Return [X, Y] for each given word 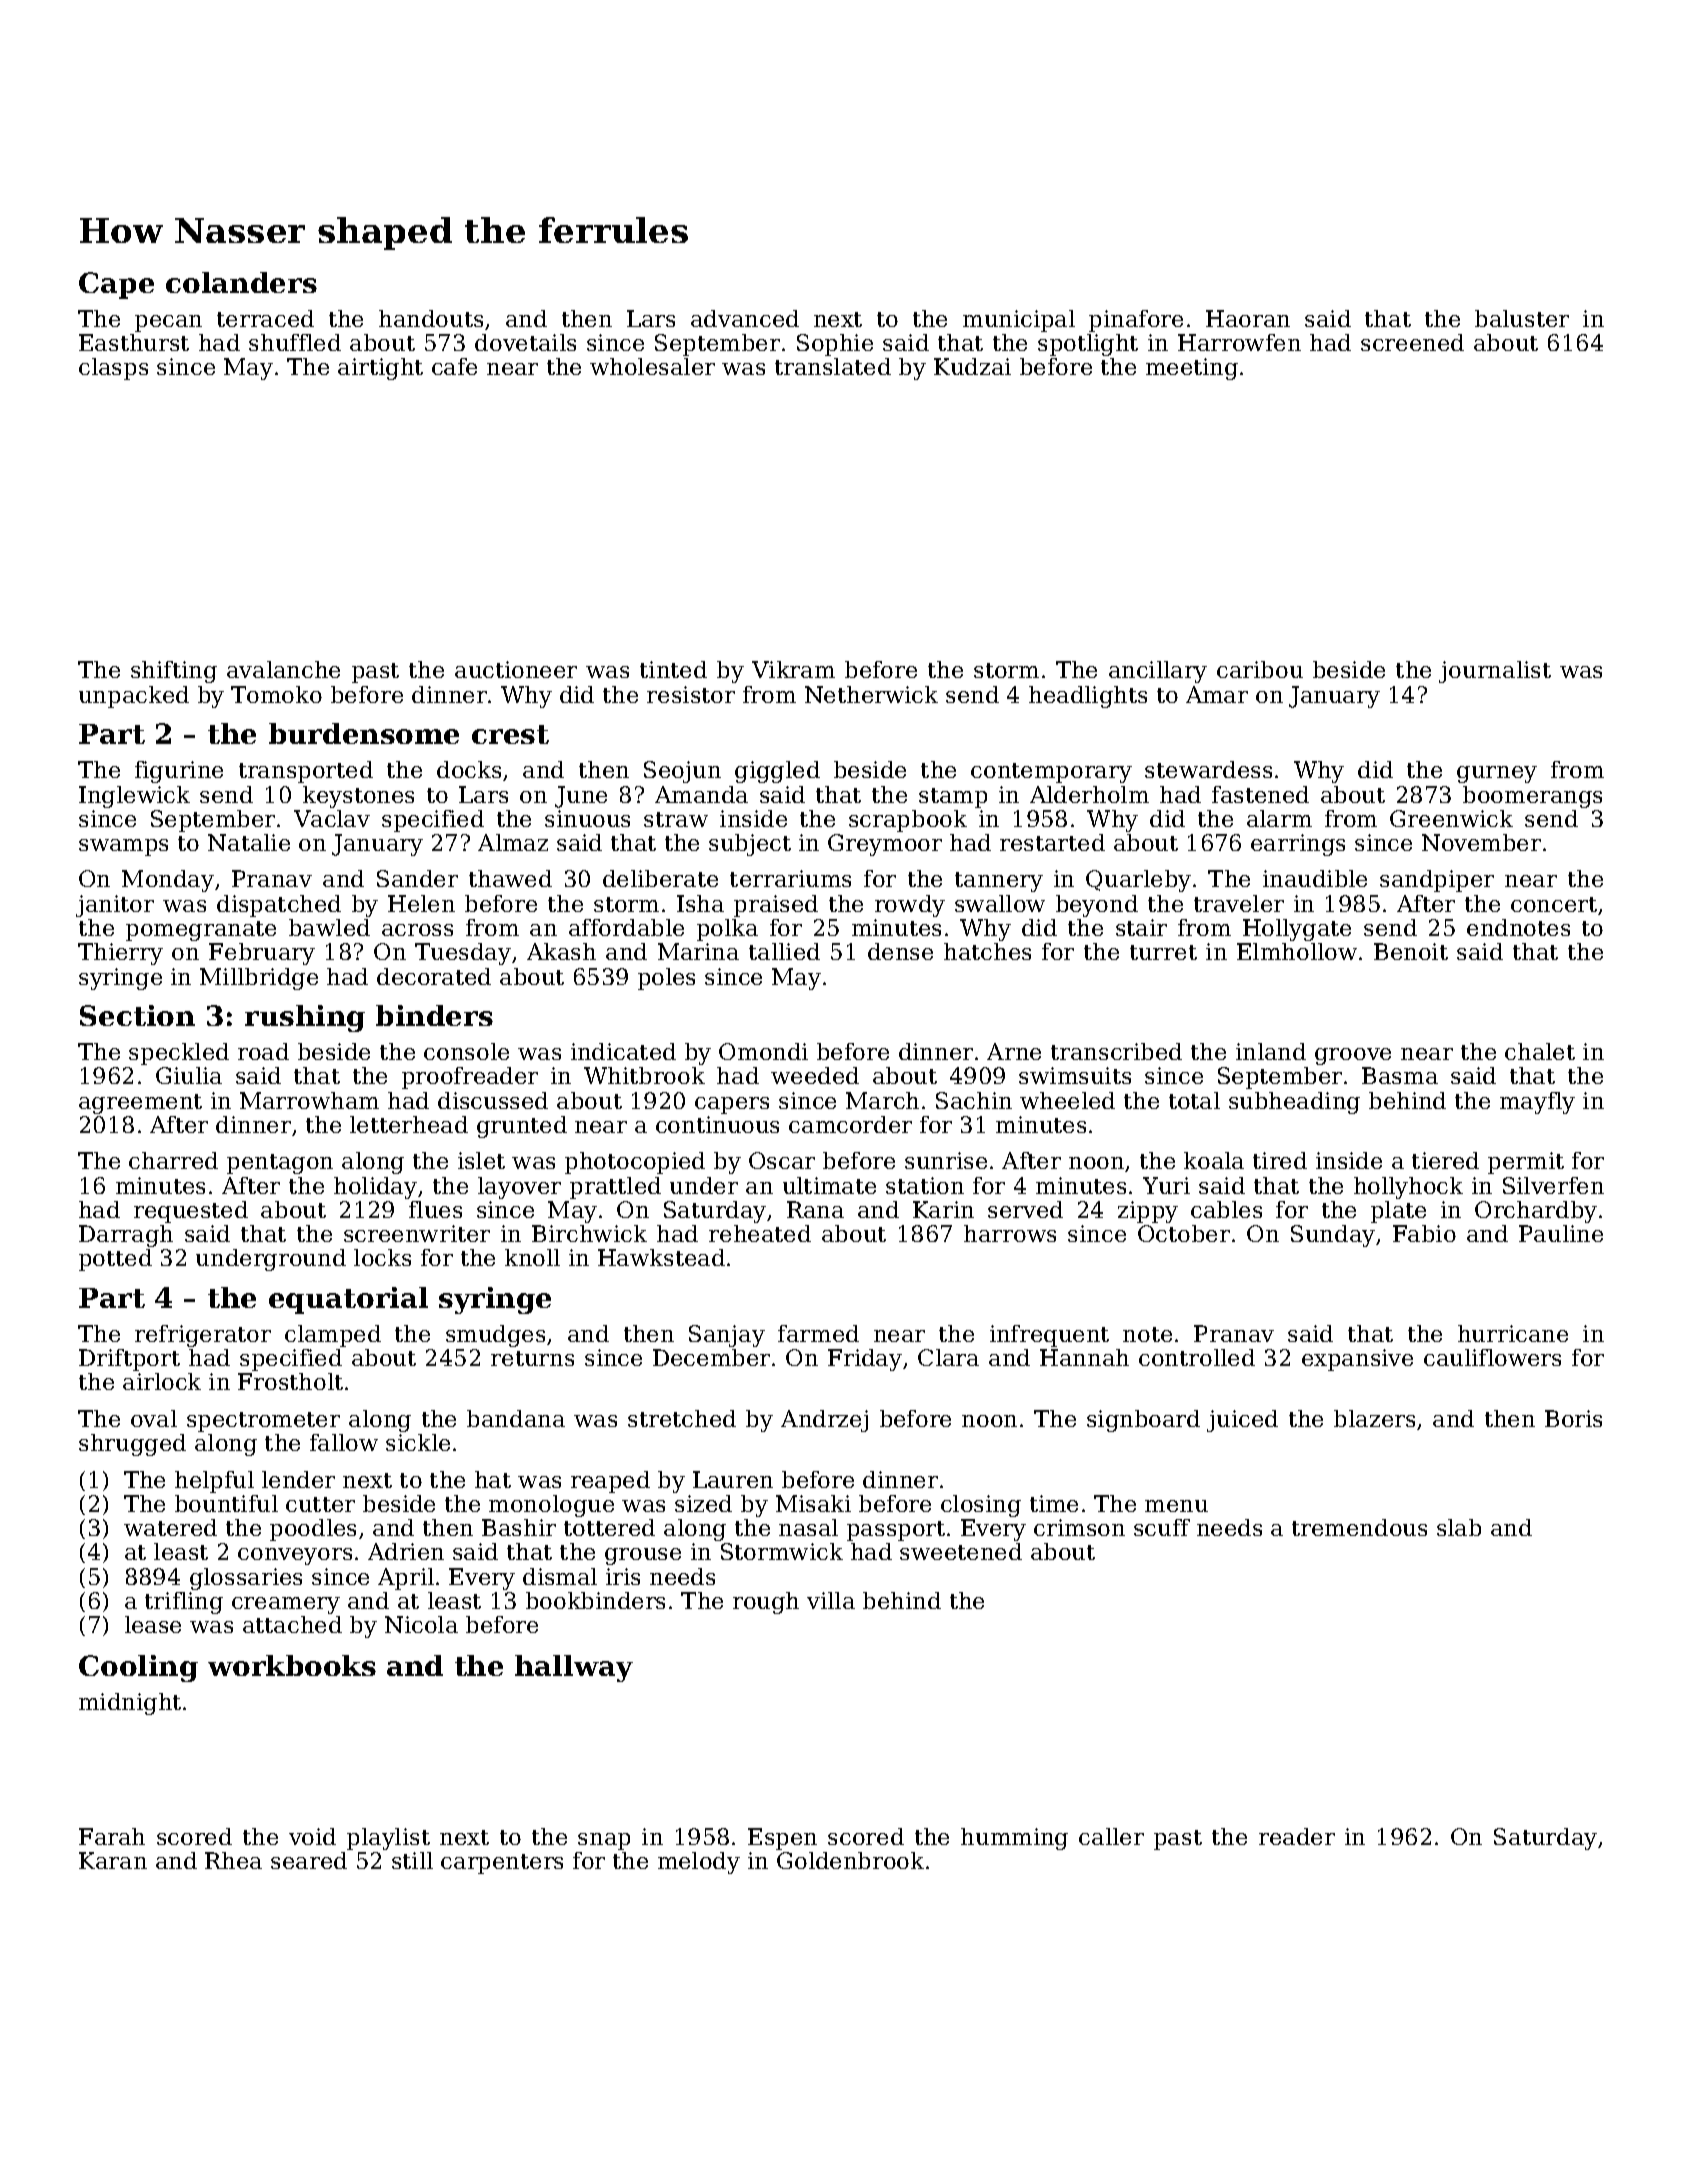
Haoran [1248, 318]
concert [1554, 904]
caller [1111, 1836]
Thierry [120, 954]
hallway [574, 1668]
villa [831, 1600]
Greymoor [885, 845]
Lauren [733, 1479]
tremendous [1359, 1527]
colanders [241, 282]
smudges [495, 1336]
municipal [1019, 321]
